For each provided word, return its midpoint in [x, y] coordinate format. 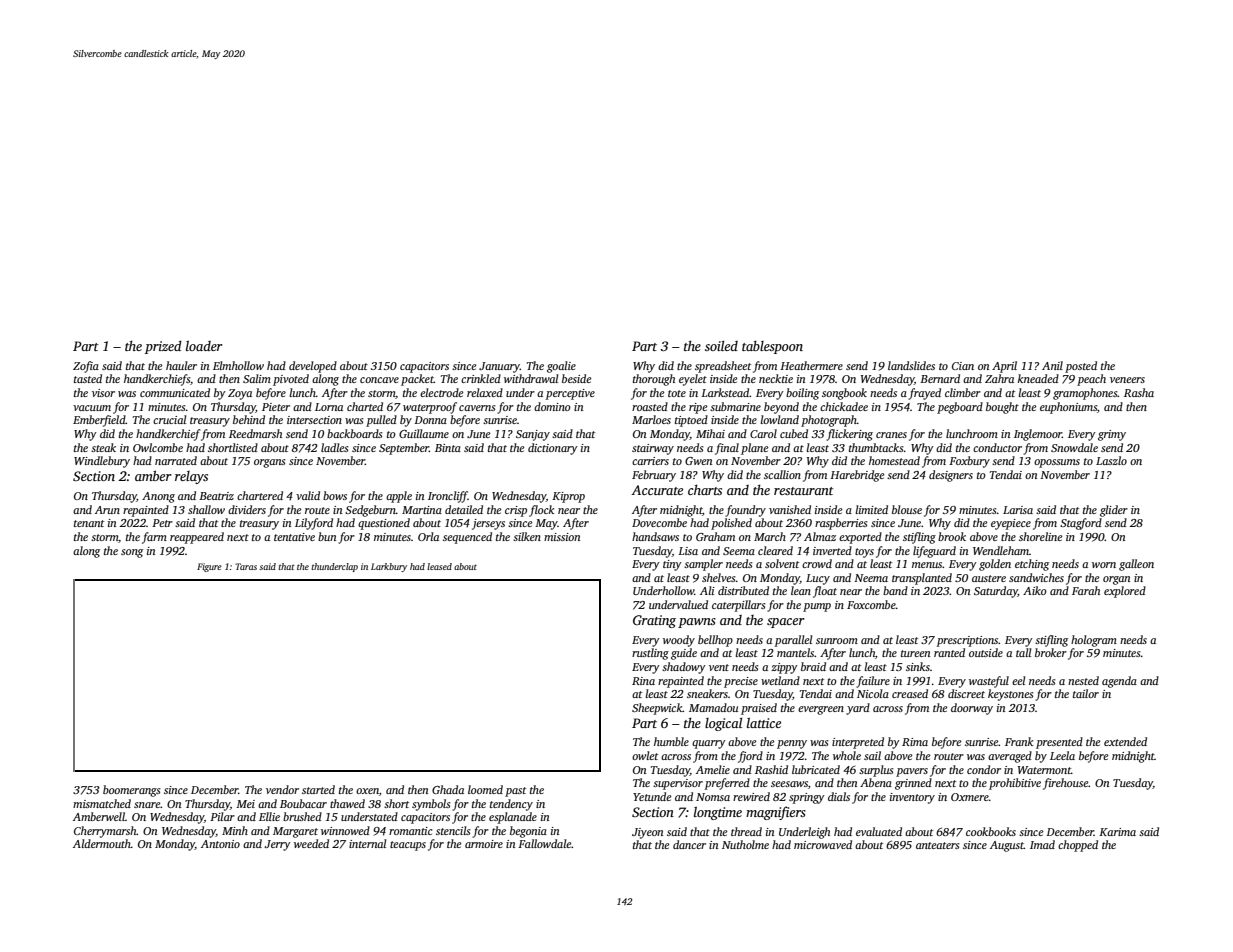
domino [552, 406]
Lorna [329, 407]
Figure [209, 567]
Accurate [657, 490]
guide [684, 654]
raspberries [841, 524]
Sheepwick [657, 709]
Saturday [996, 592]
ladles [335, 447]
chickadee [844, 406]
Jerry [278, 845]
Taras [246, 566]
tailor [1086, 693]
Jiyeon [648, 833]
